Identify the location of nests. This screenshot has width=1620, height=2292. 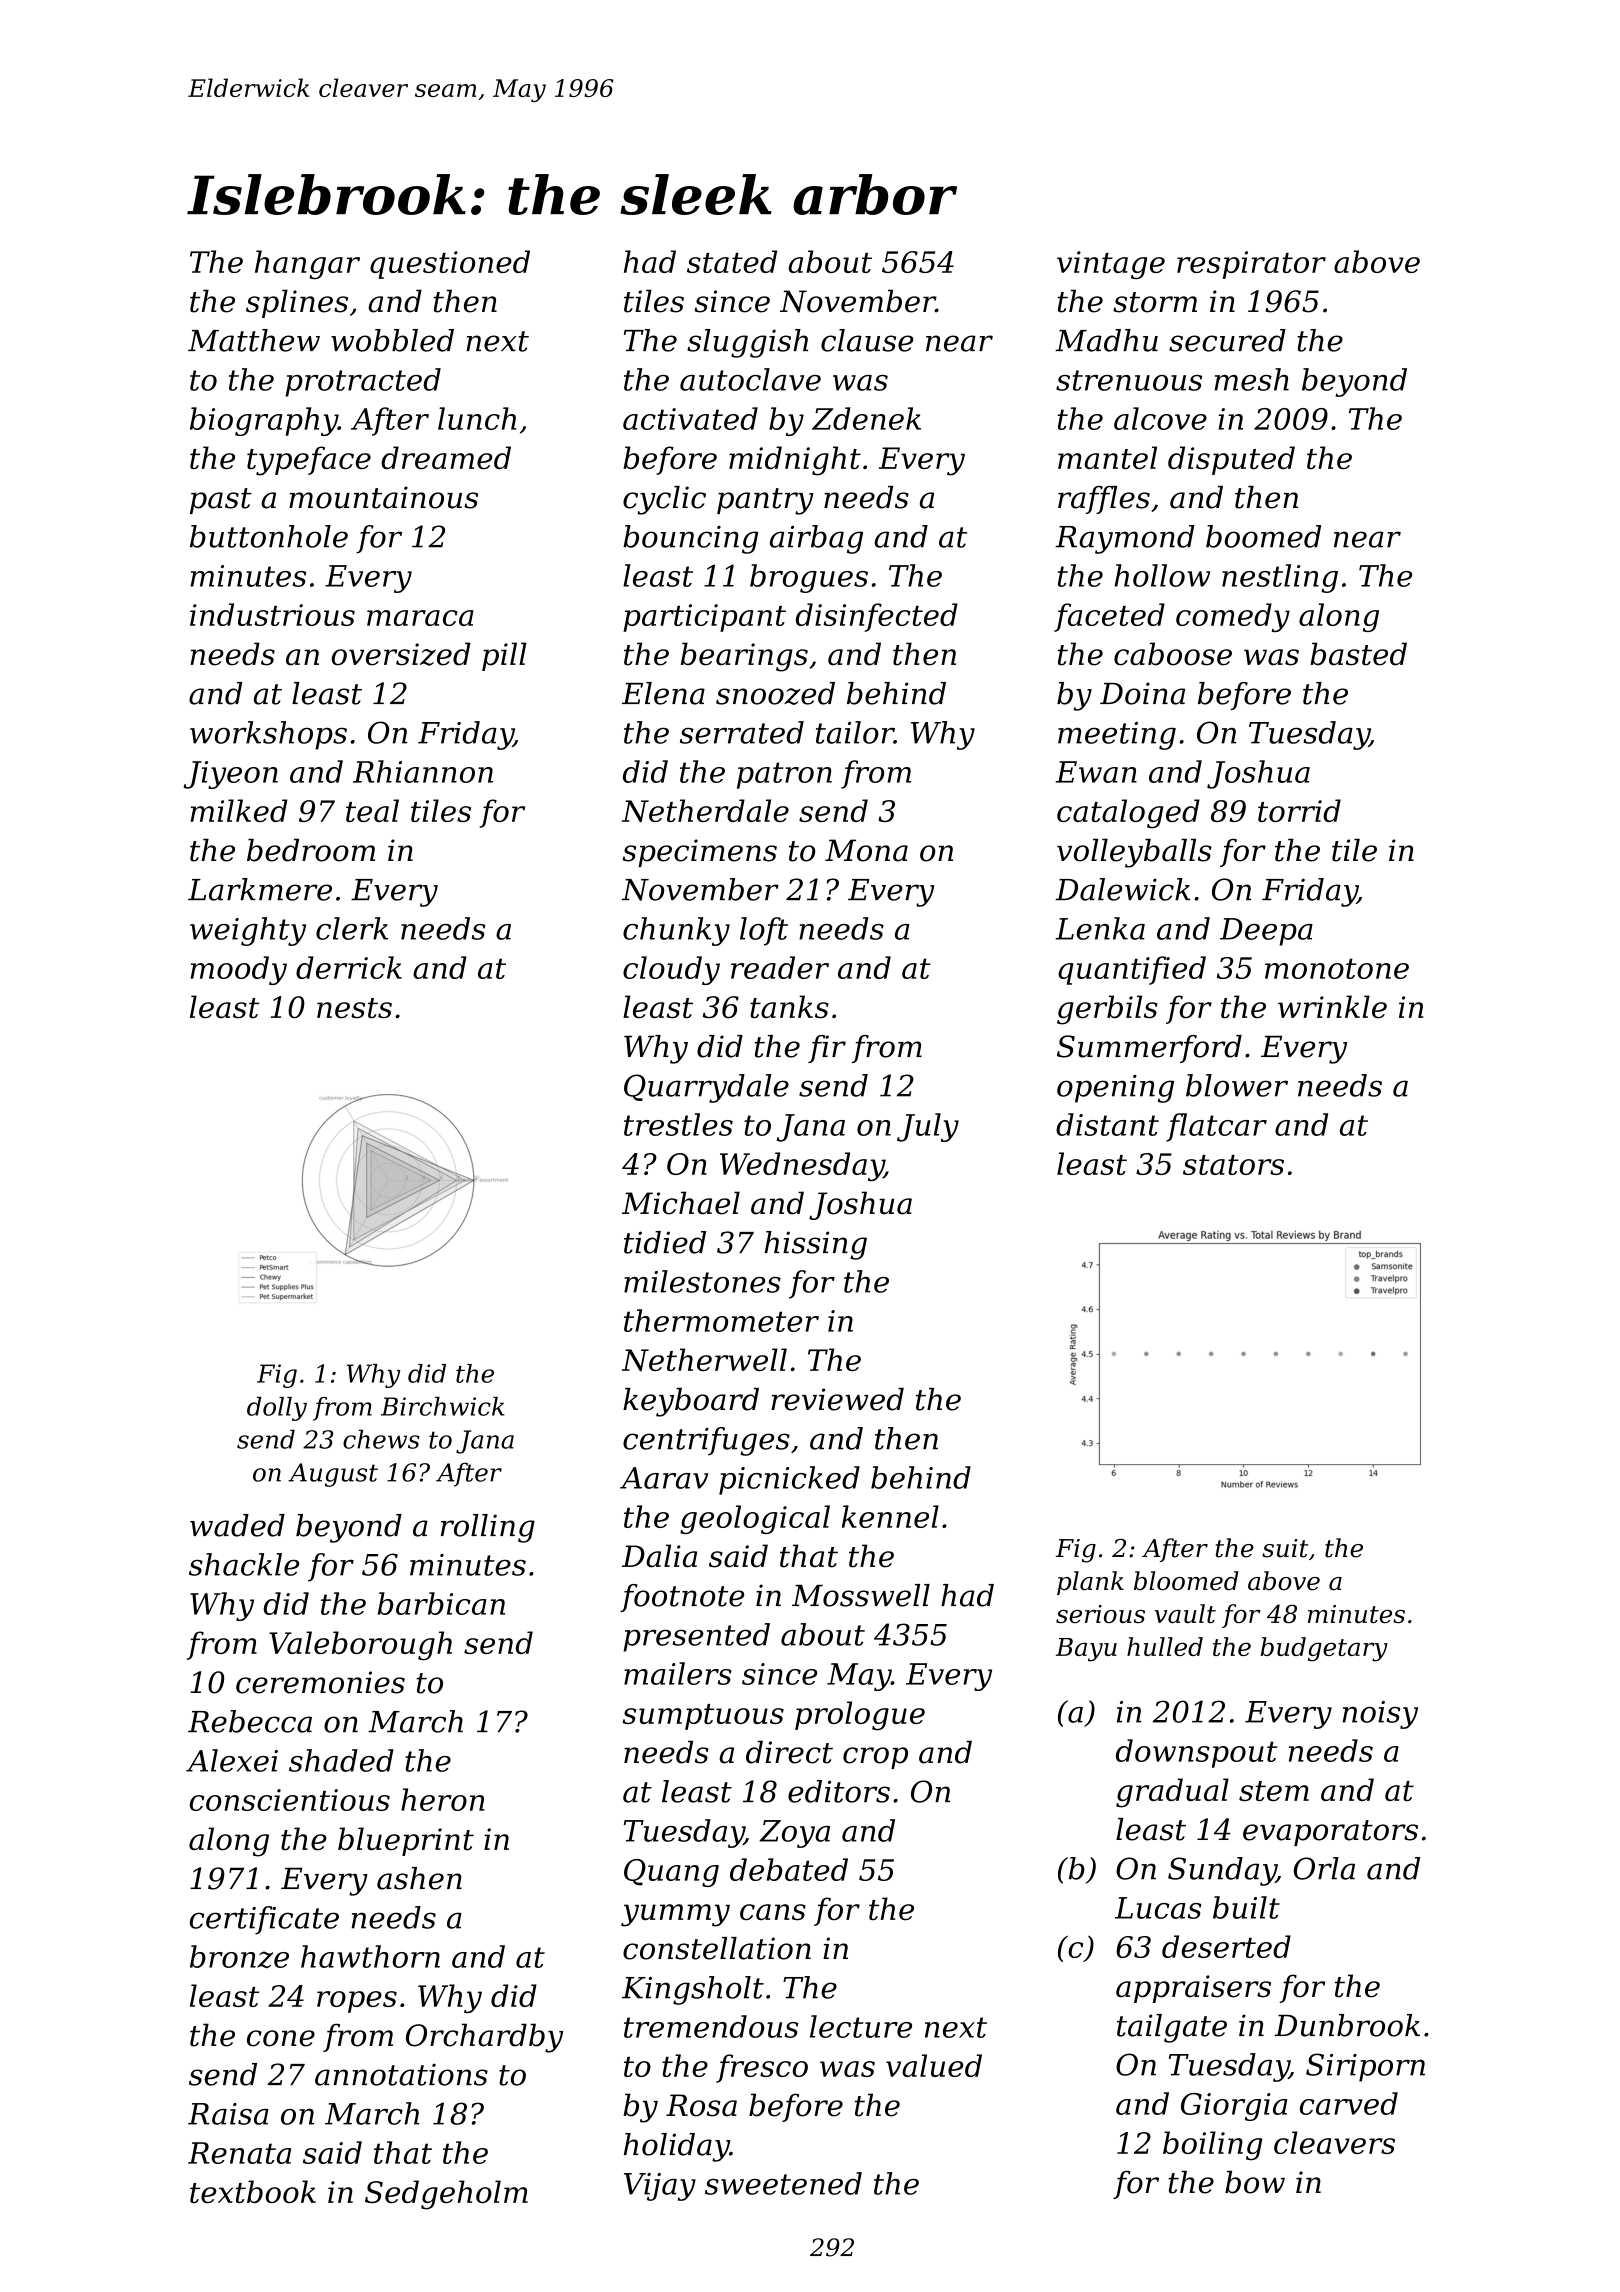
(354, 1008).
